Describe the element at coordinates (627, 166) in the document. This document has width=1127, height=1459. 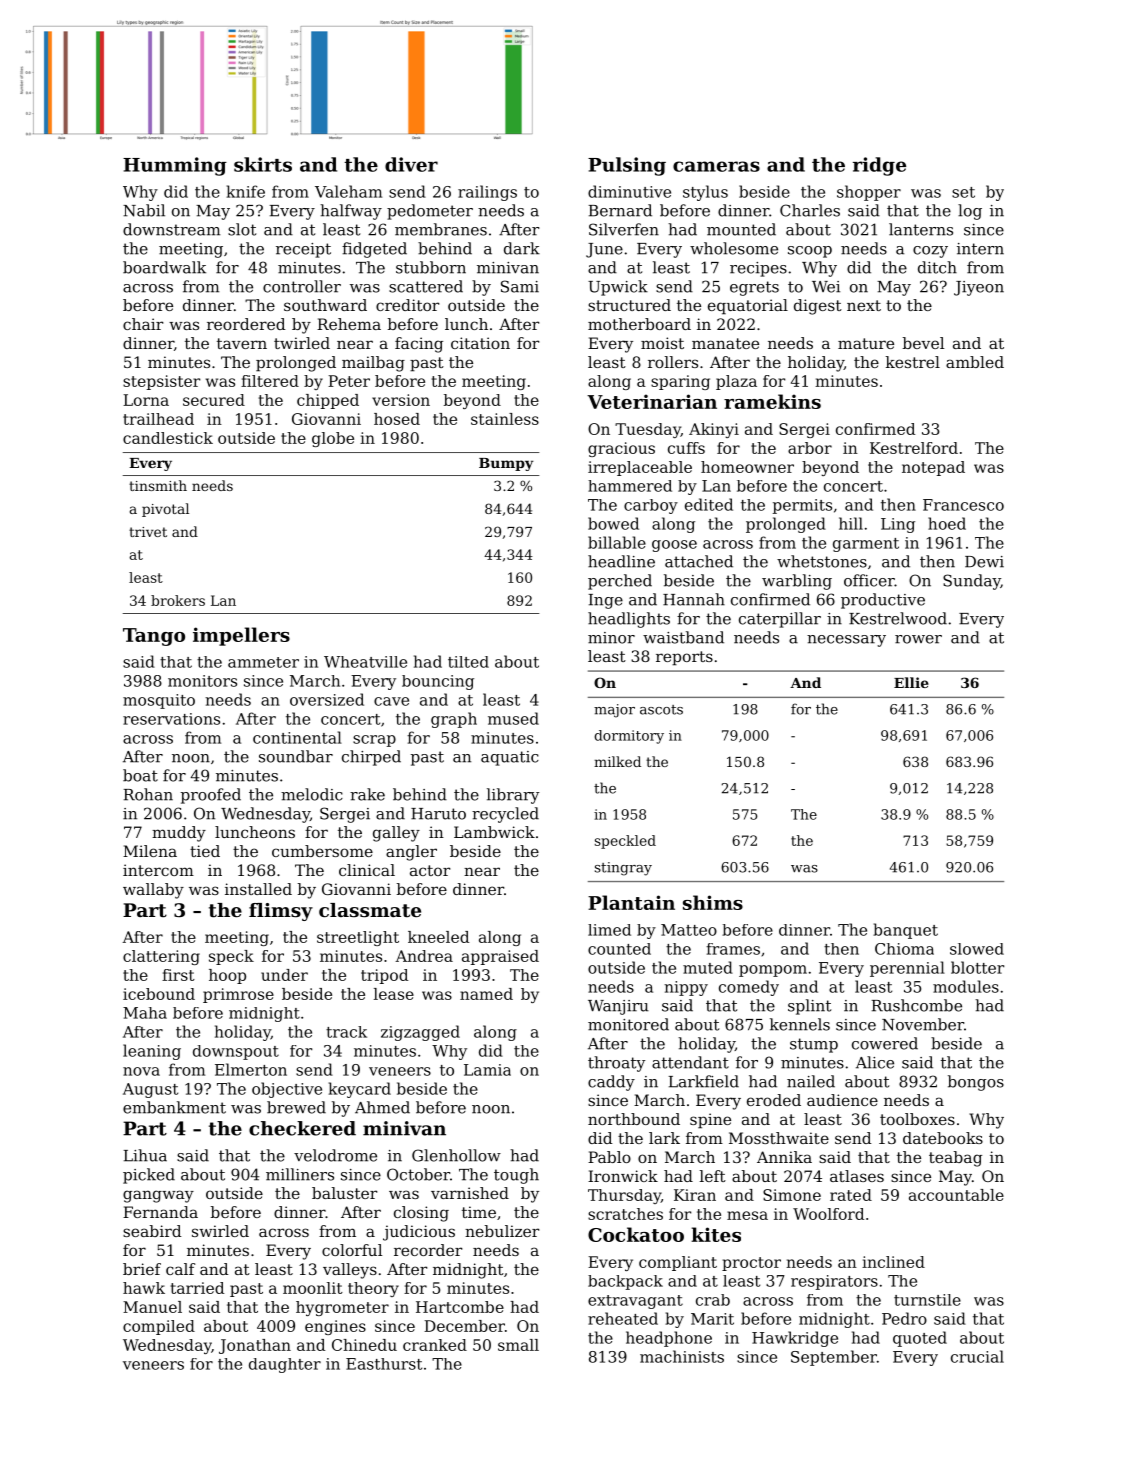
I see `Pulsing` at that location.
